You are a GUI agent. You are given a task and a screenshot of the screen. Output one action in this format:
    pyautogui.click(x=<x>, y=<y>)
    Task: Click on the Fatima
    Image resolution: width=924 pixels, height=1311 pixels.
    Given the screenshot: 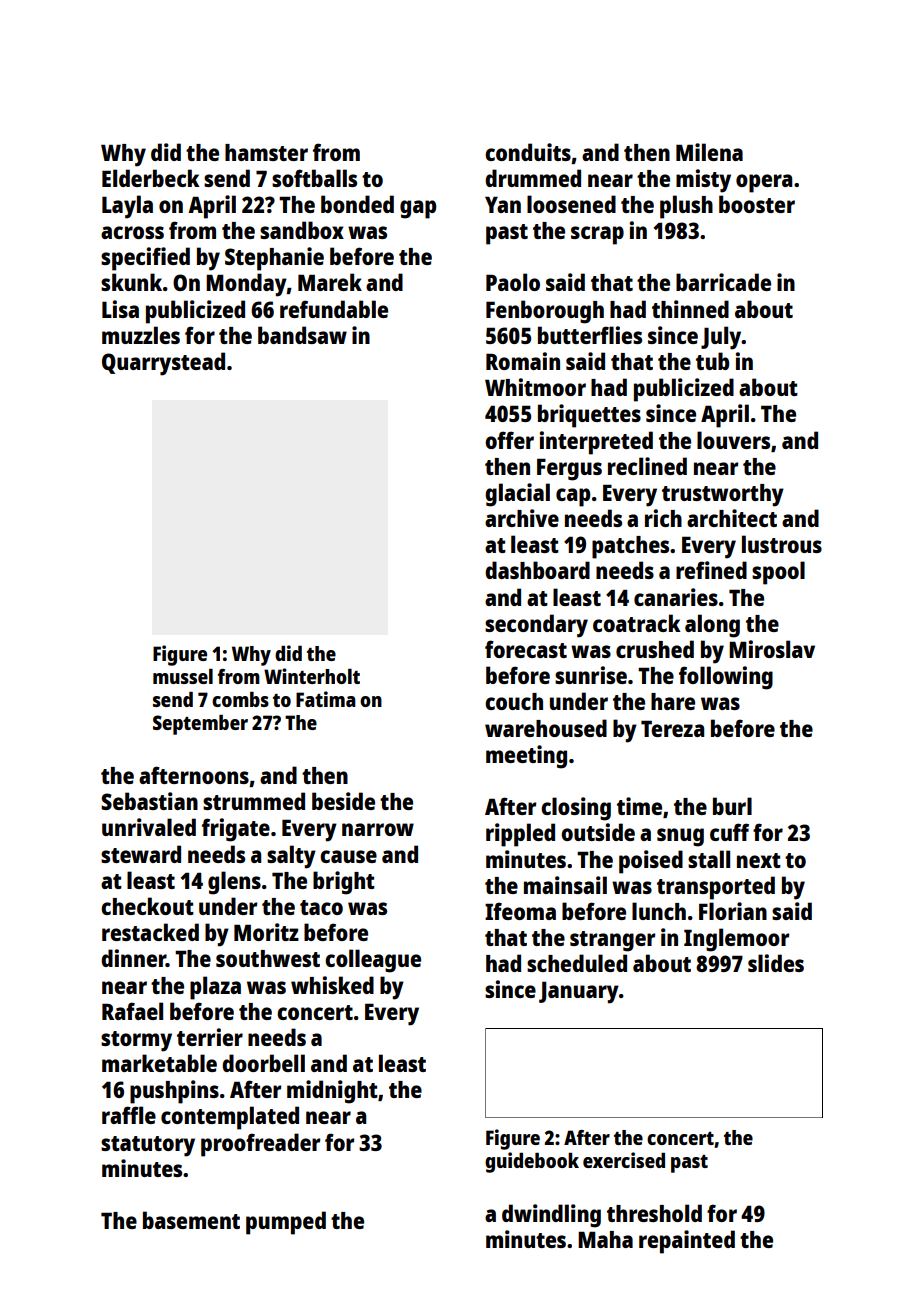 What is the action you would take?
    pyautogui.click(x=326, y=699)
